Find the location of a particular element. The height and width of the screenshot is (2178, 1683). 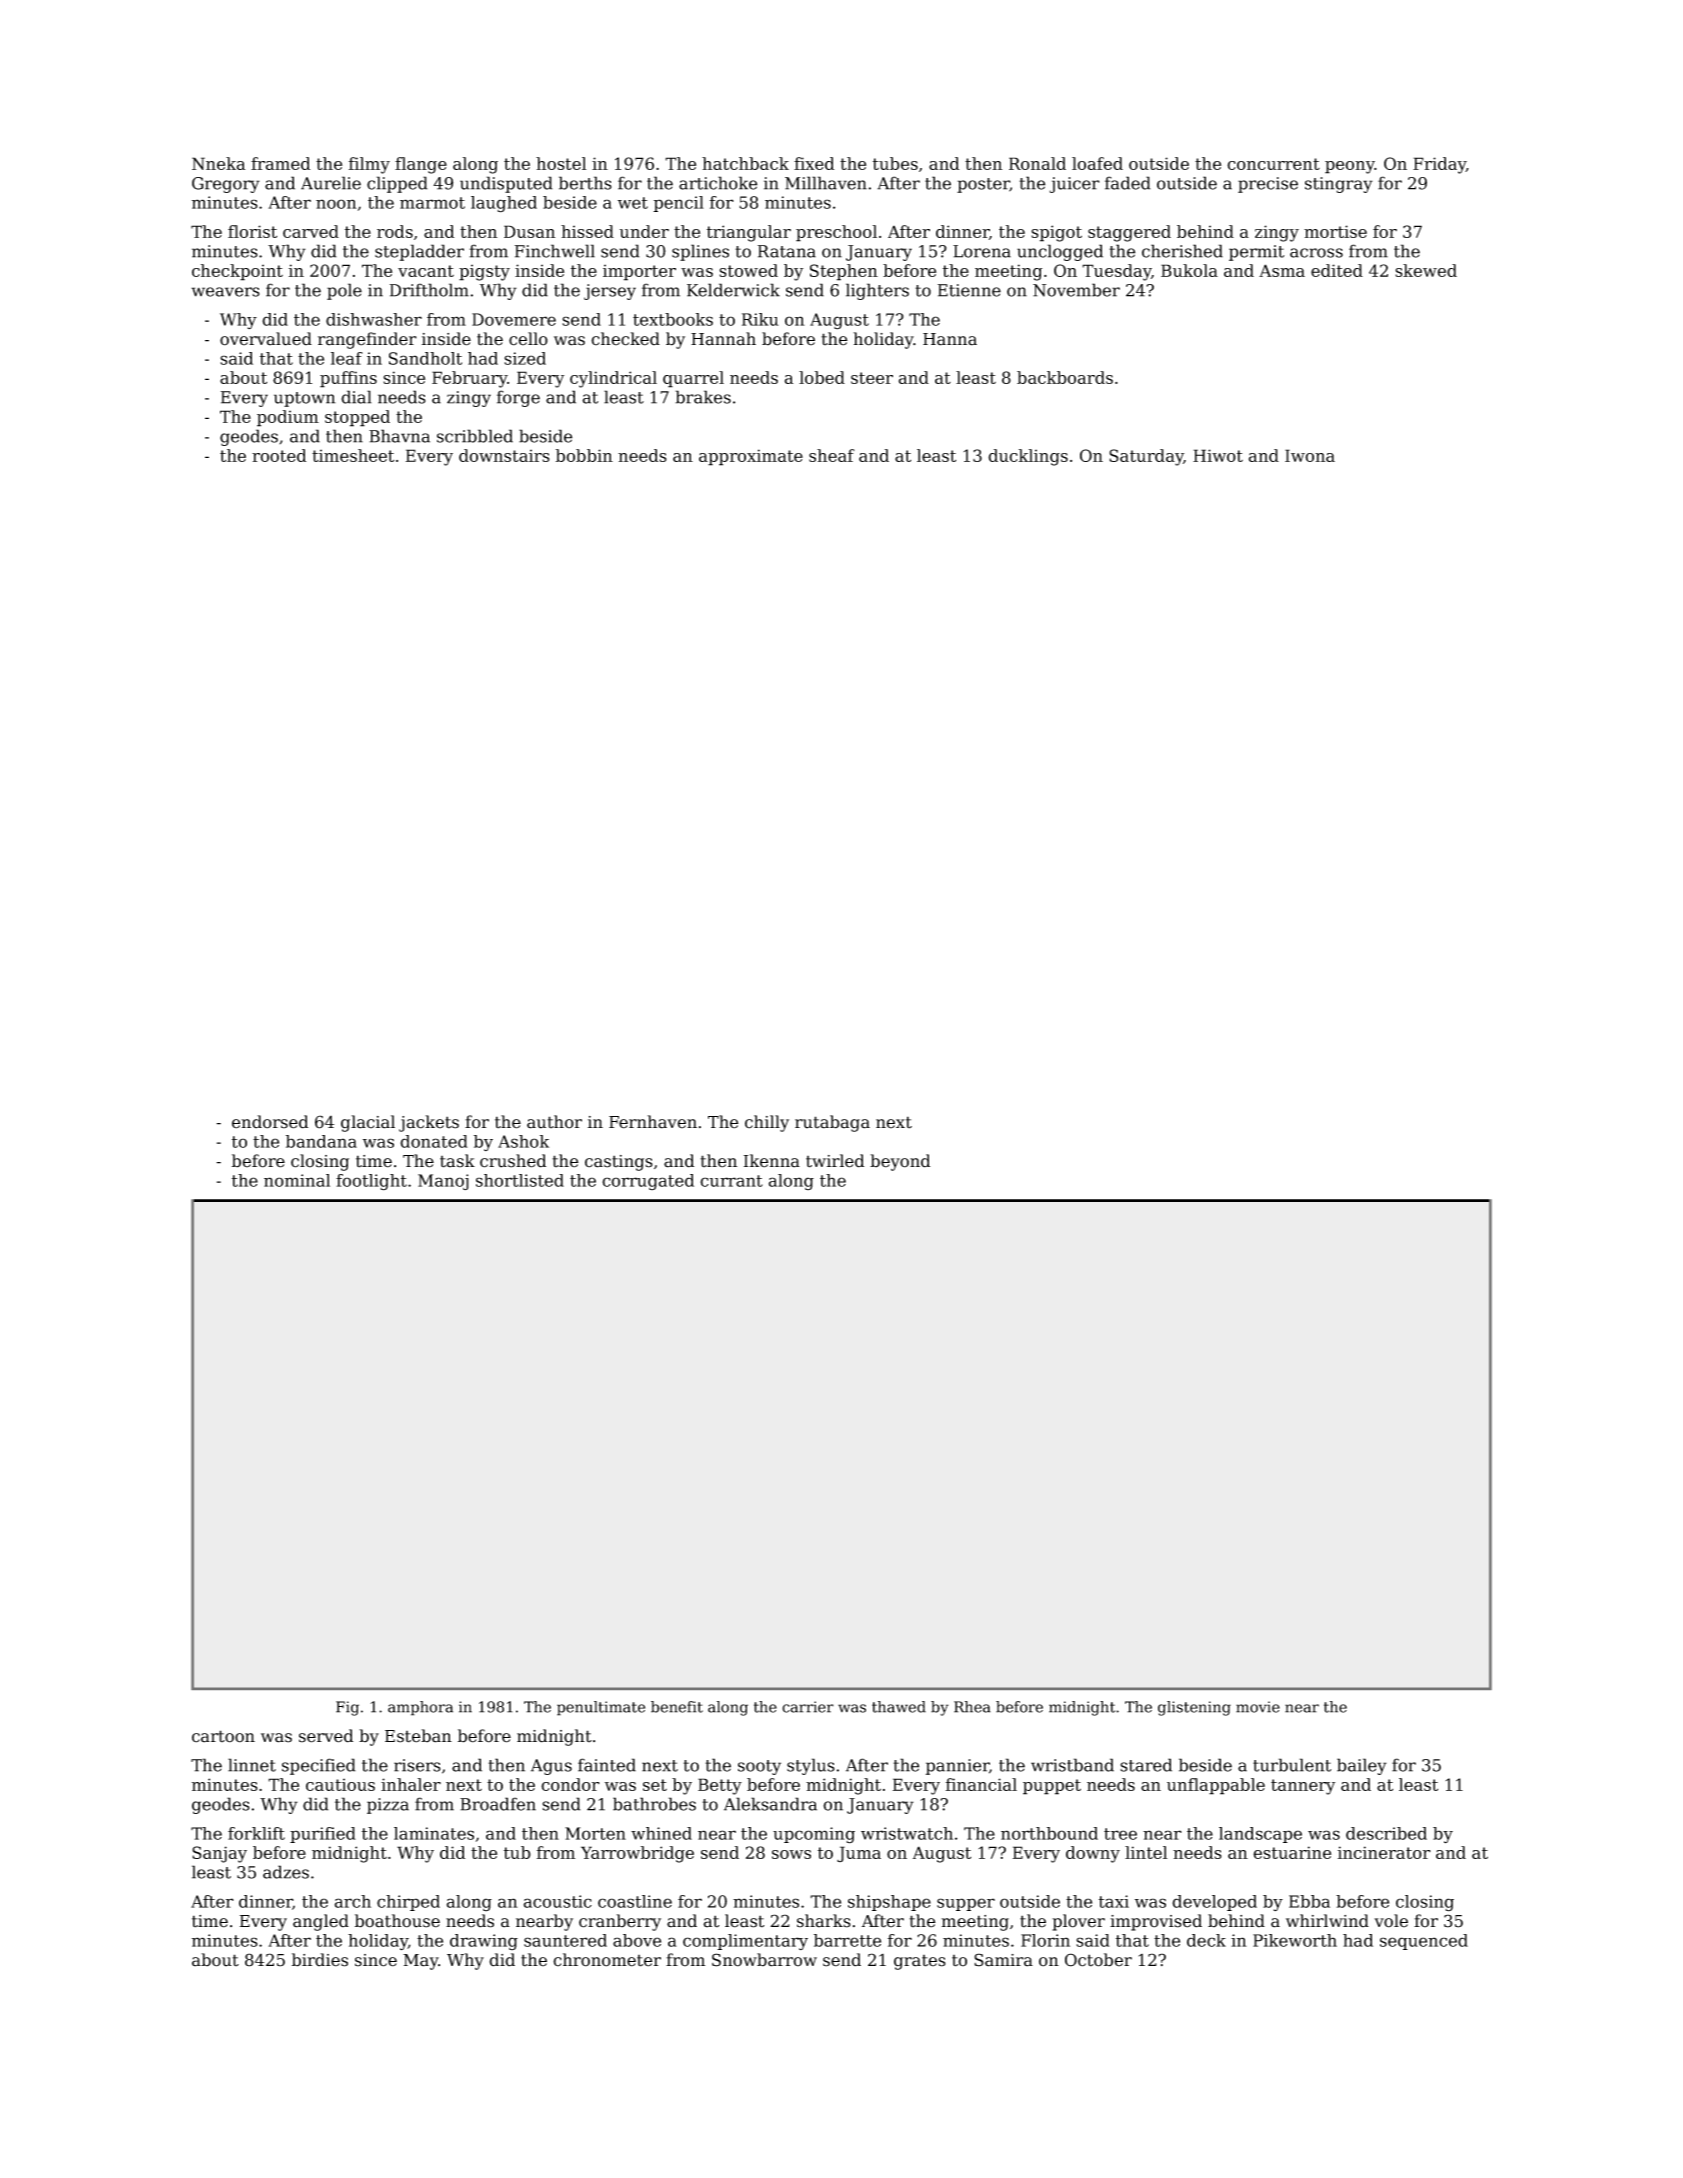

movie is located at coordinates (1258, 1707).
